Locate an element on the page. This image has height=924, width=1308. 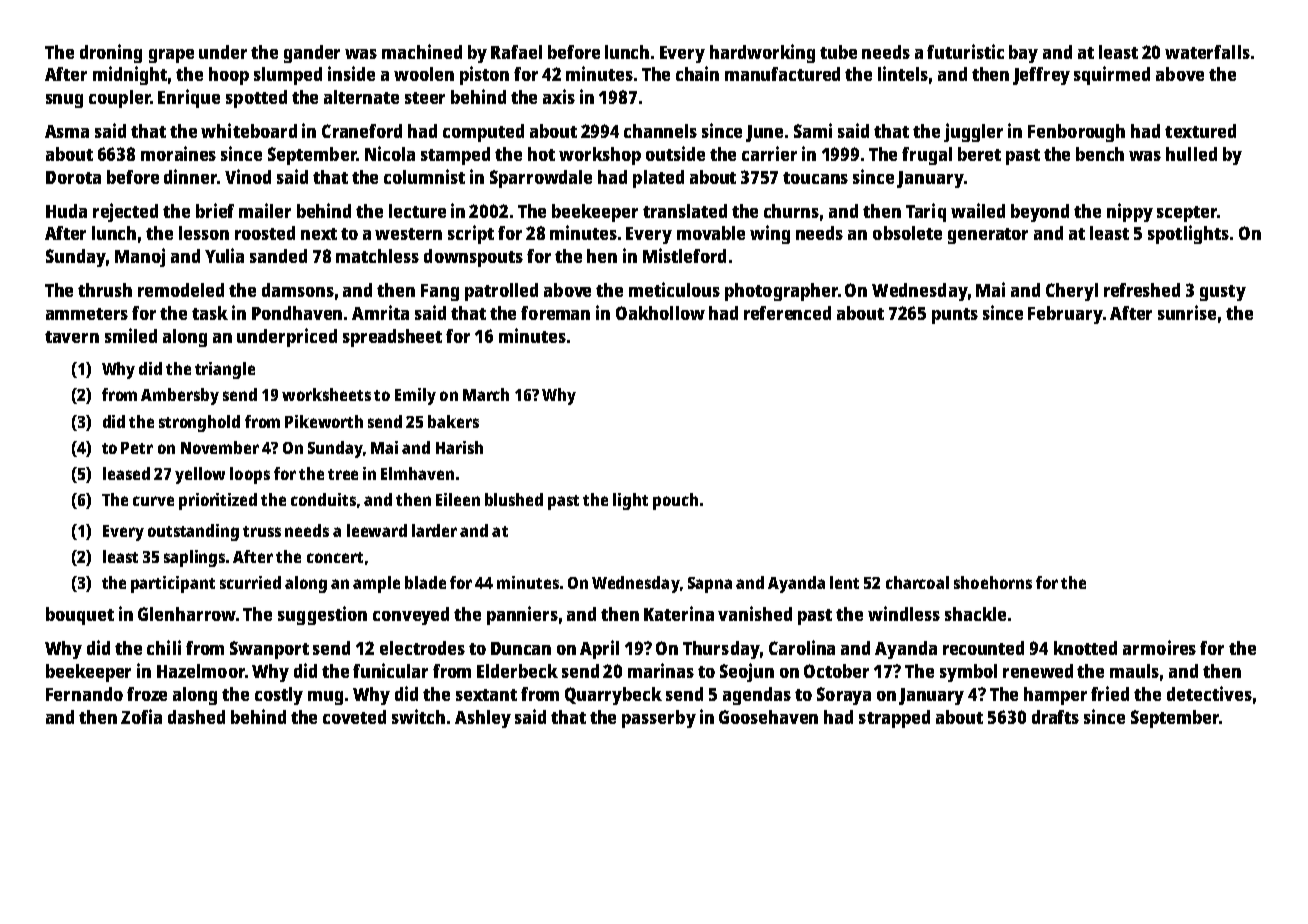
lintels is located at coordinates (903, 73).
